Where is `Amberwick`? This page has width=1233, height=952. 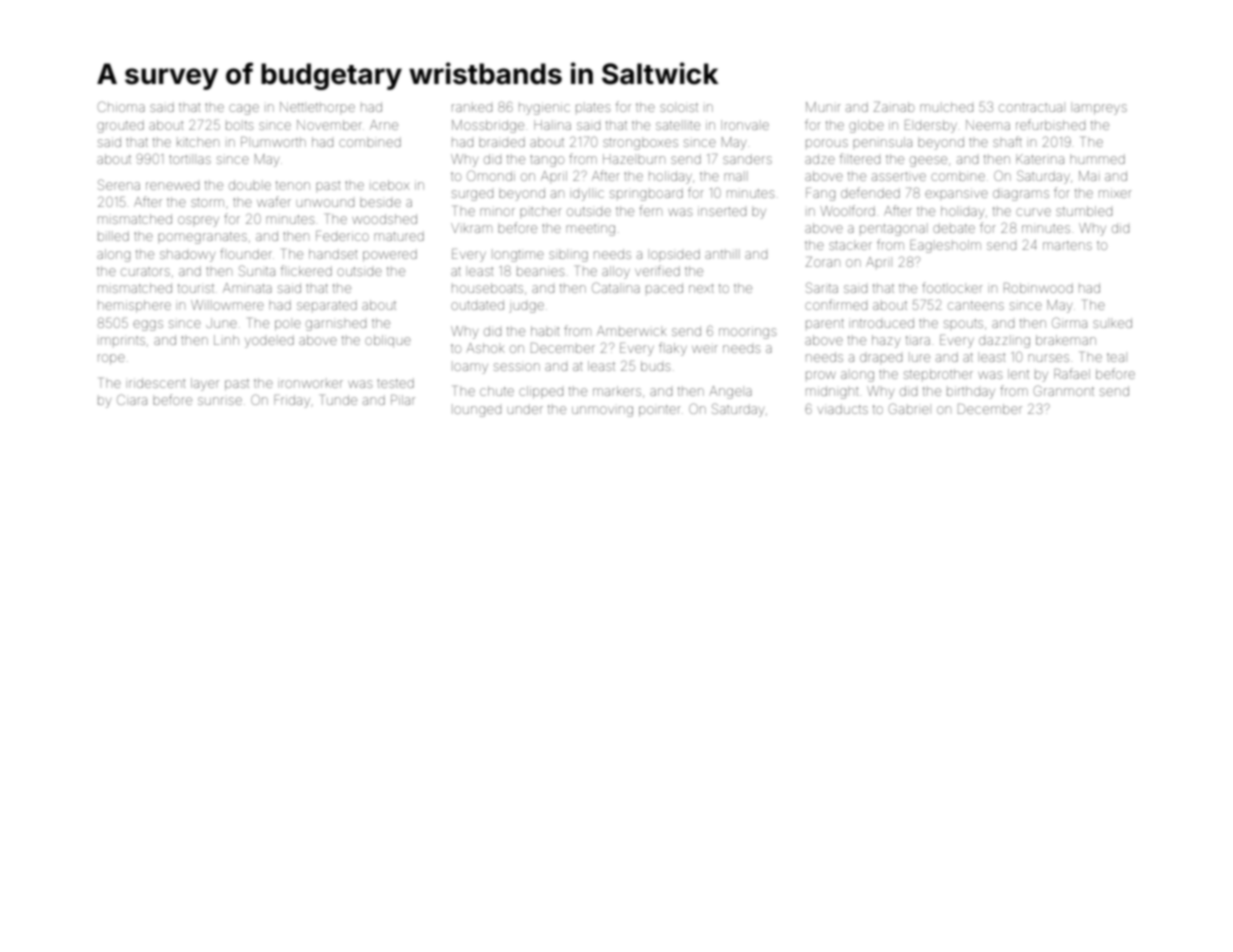 Amberwick is located at coordinates (632, 331).
